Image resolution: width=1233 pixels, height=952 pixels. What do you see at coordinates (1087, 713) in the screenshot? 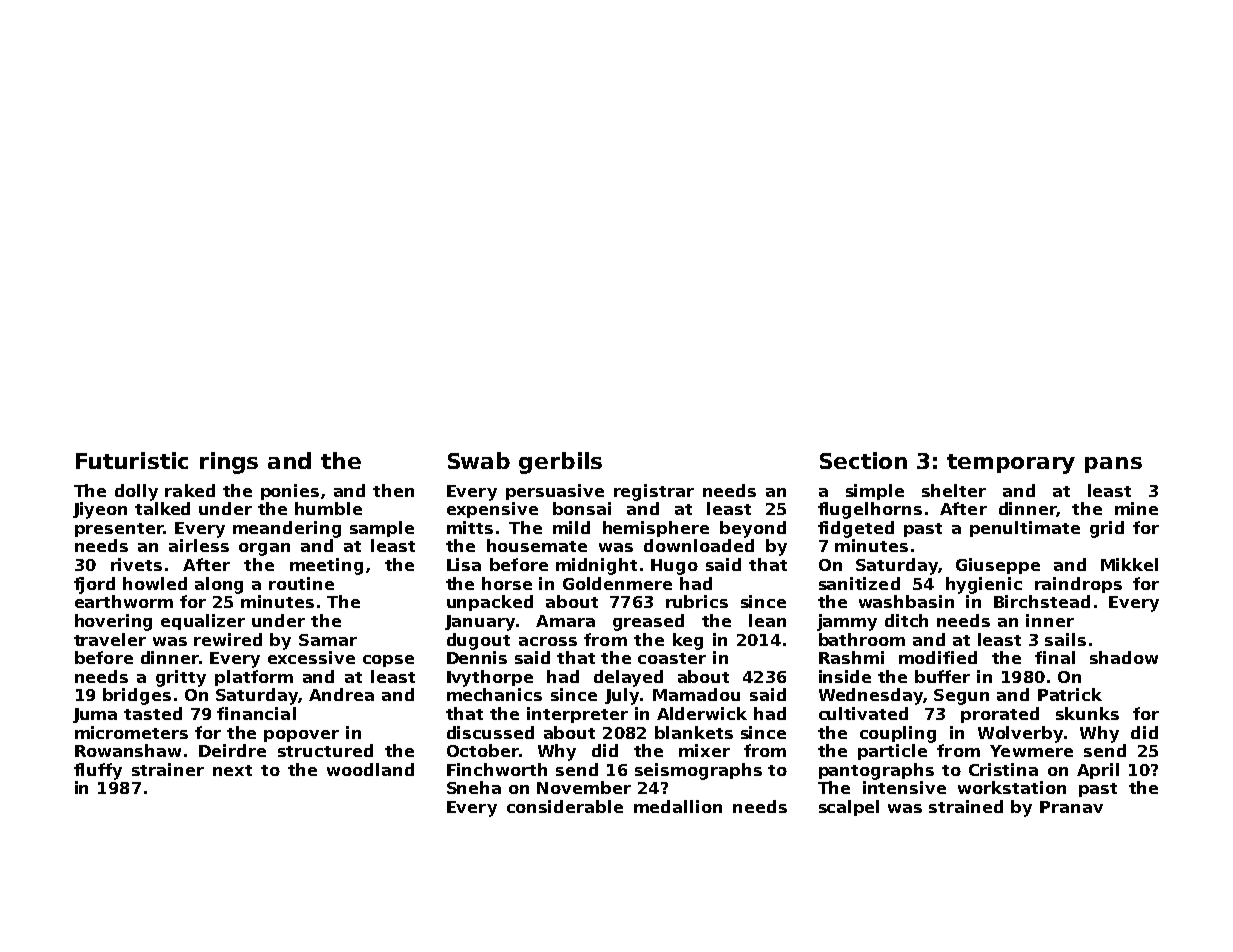
I see `skunks` at bounding box center [1087, 713].
